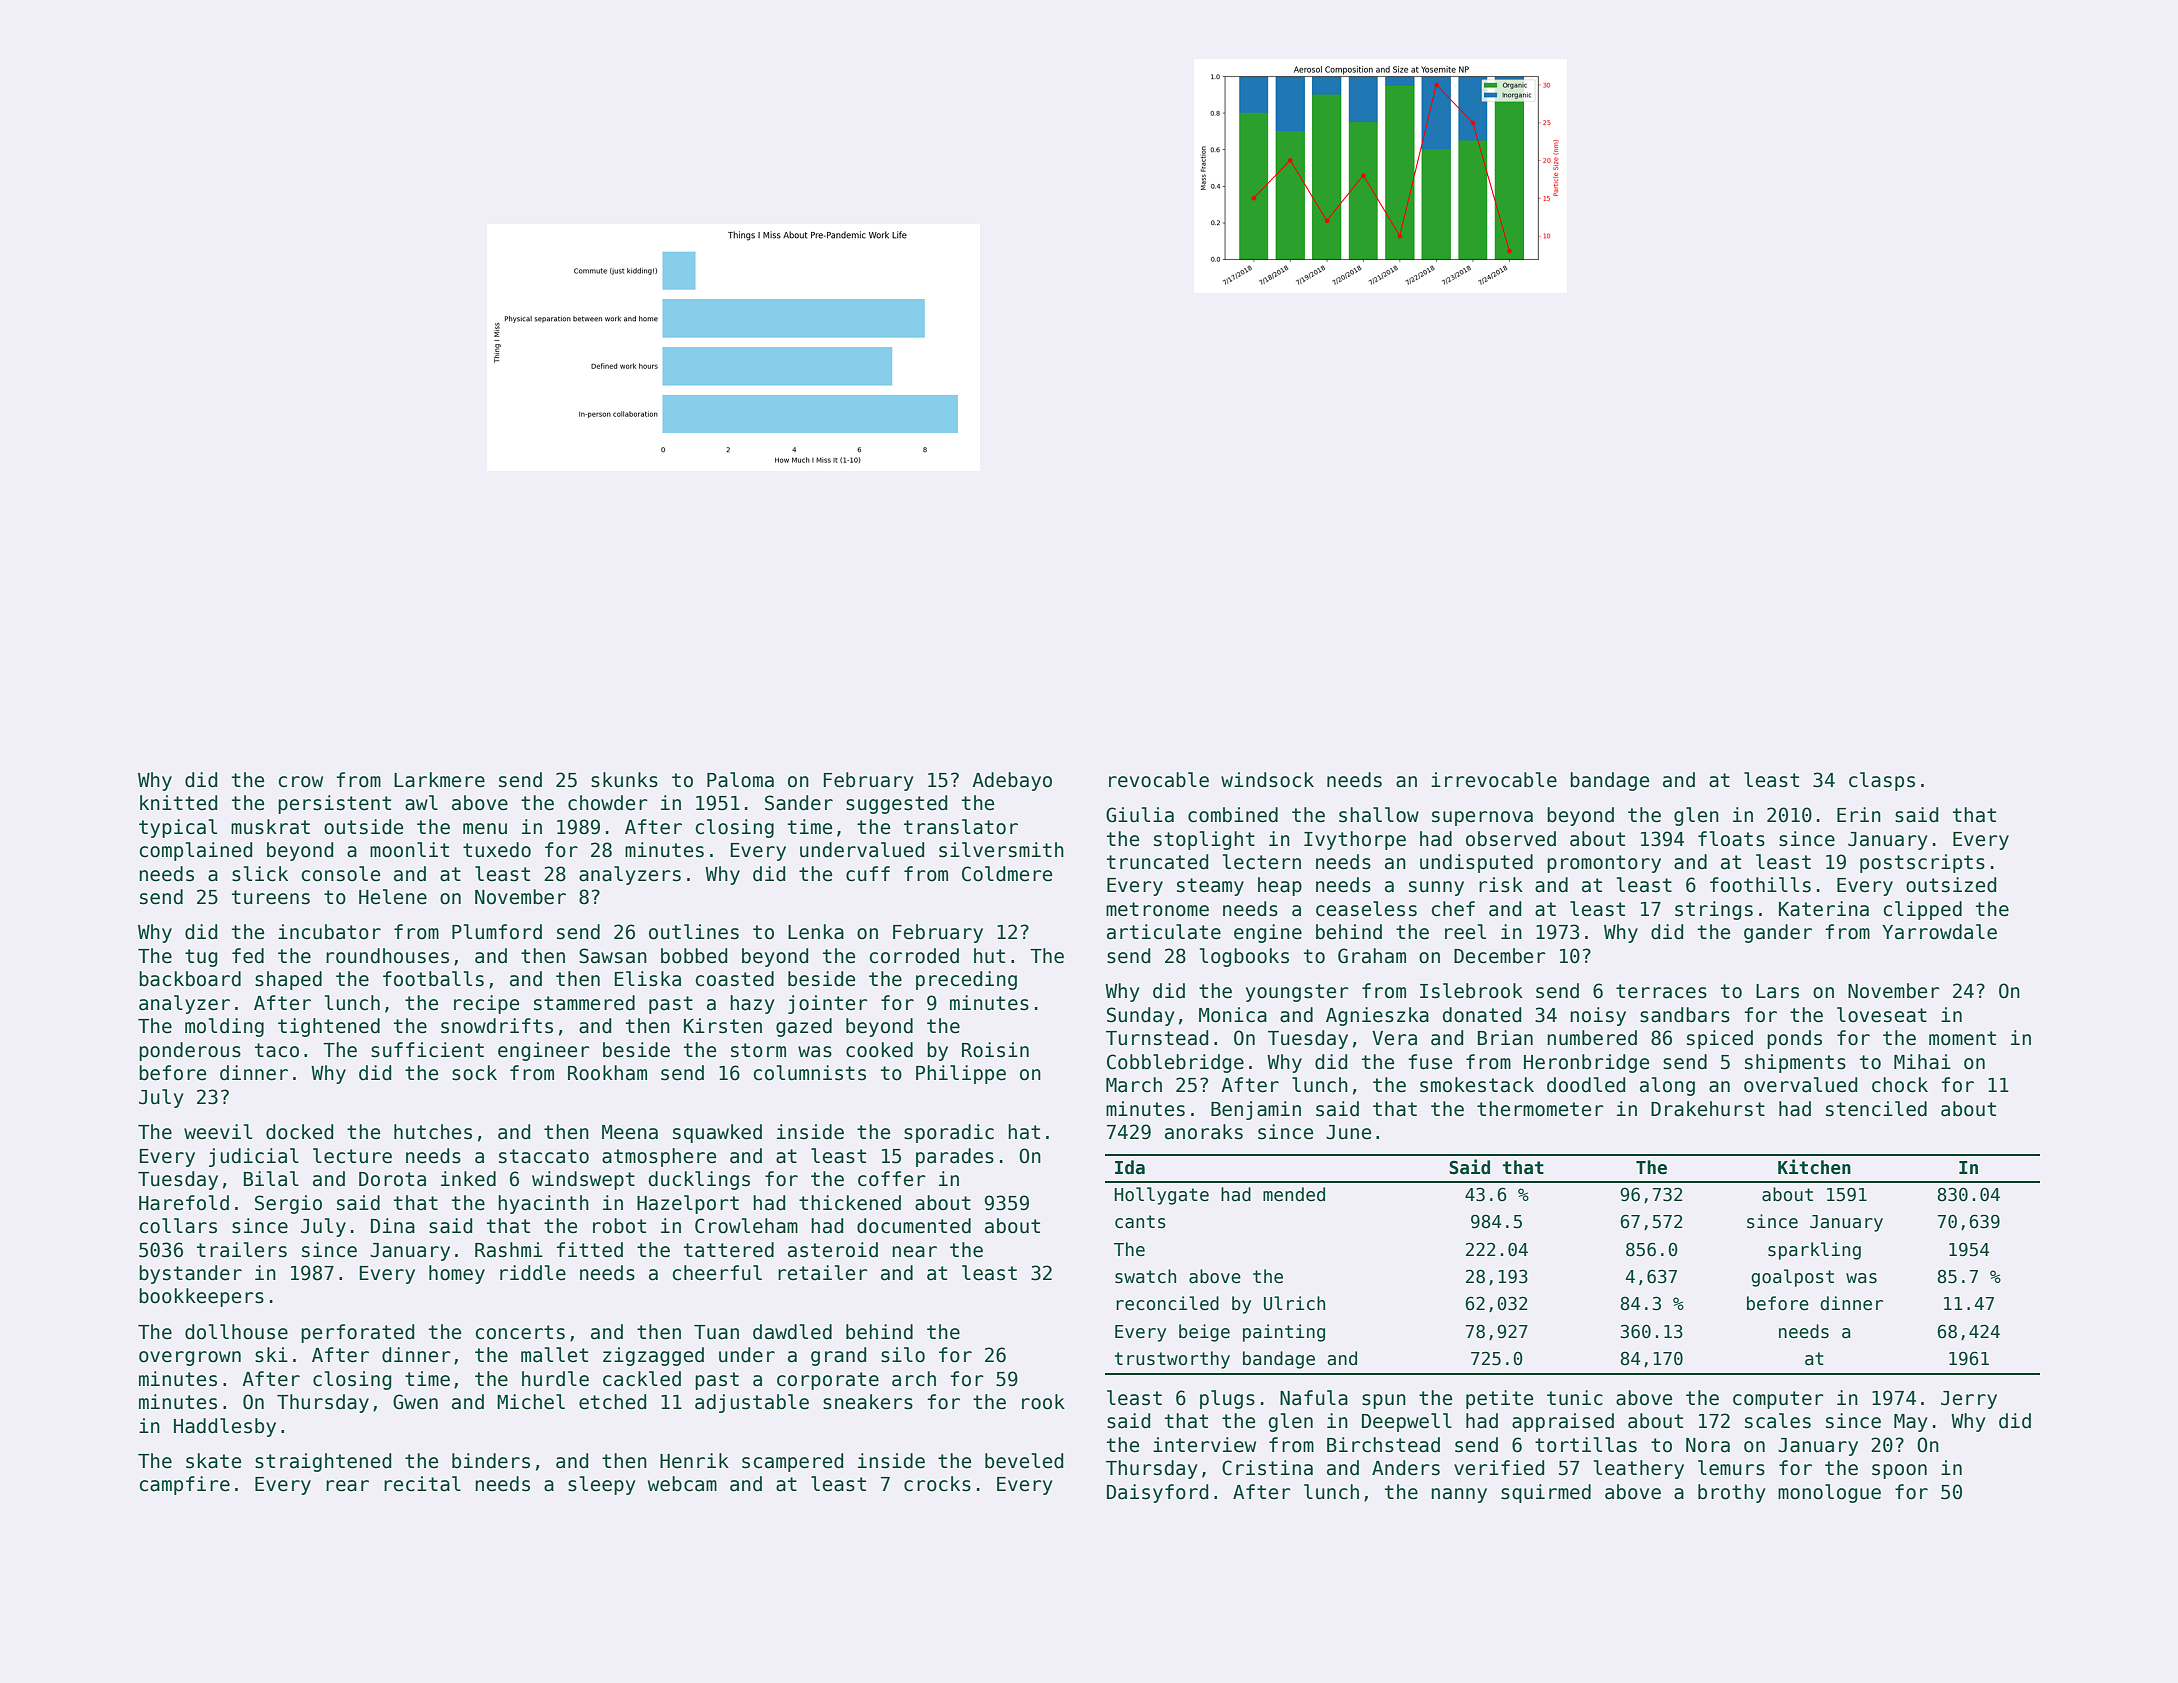  What do you see at coordinates (1882, 781) in the screenshot?
I see `clasps` at bounding box center [1882, 781].
